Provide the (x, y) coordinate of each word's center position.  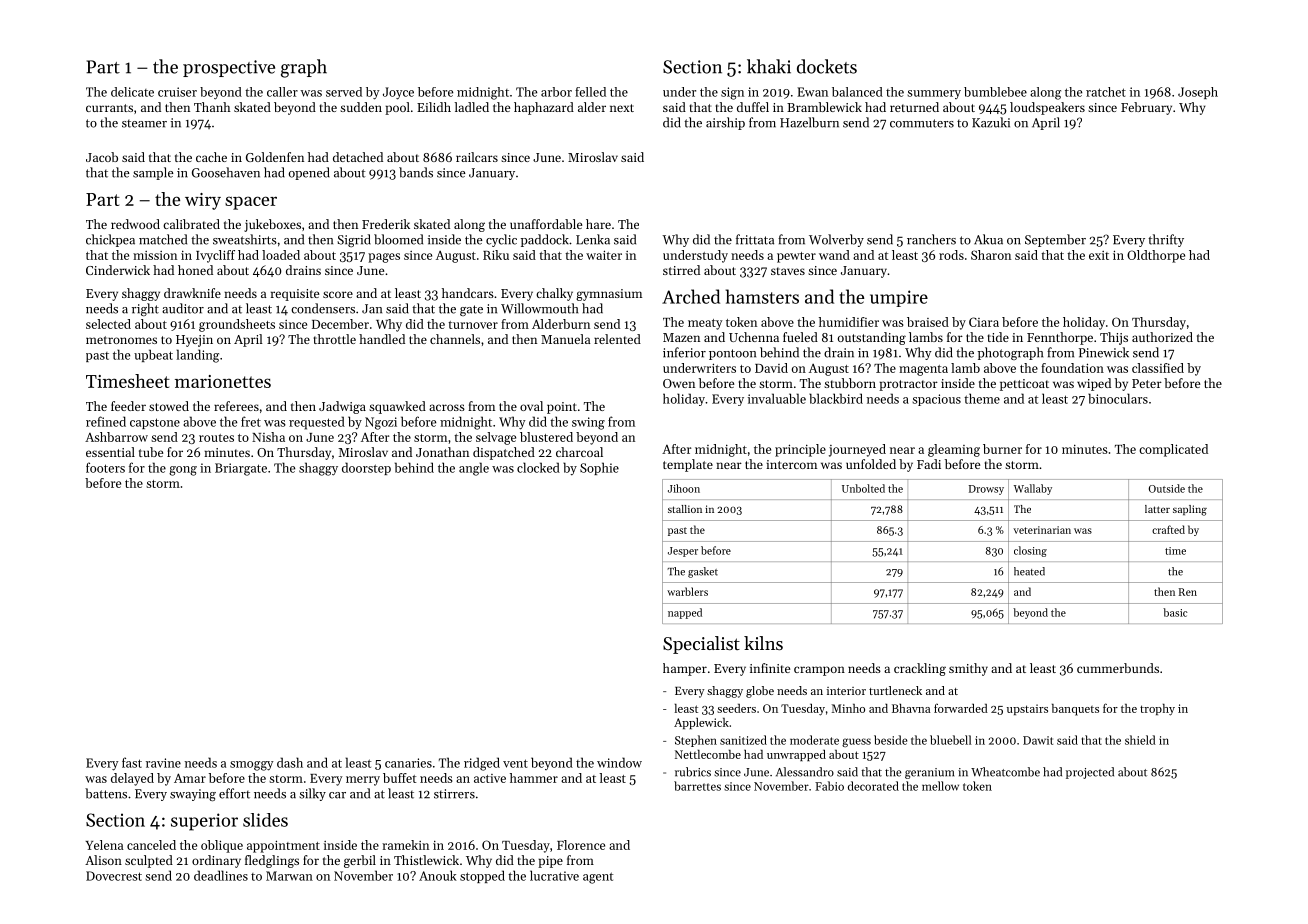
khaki (769, 66)
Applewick (701, 723)
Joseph (1198, 93)
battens (106, 793)
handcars (468, 293)
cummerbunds (1118, 668)
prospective (229, 68)
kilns (763, 643)
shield (1140, 740)
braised (928, 322)
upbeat (153, 355)
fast (132, 762)
